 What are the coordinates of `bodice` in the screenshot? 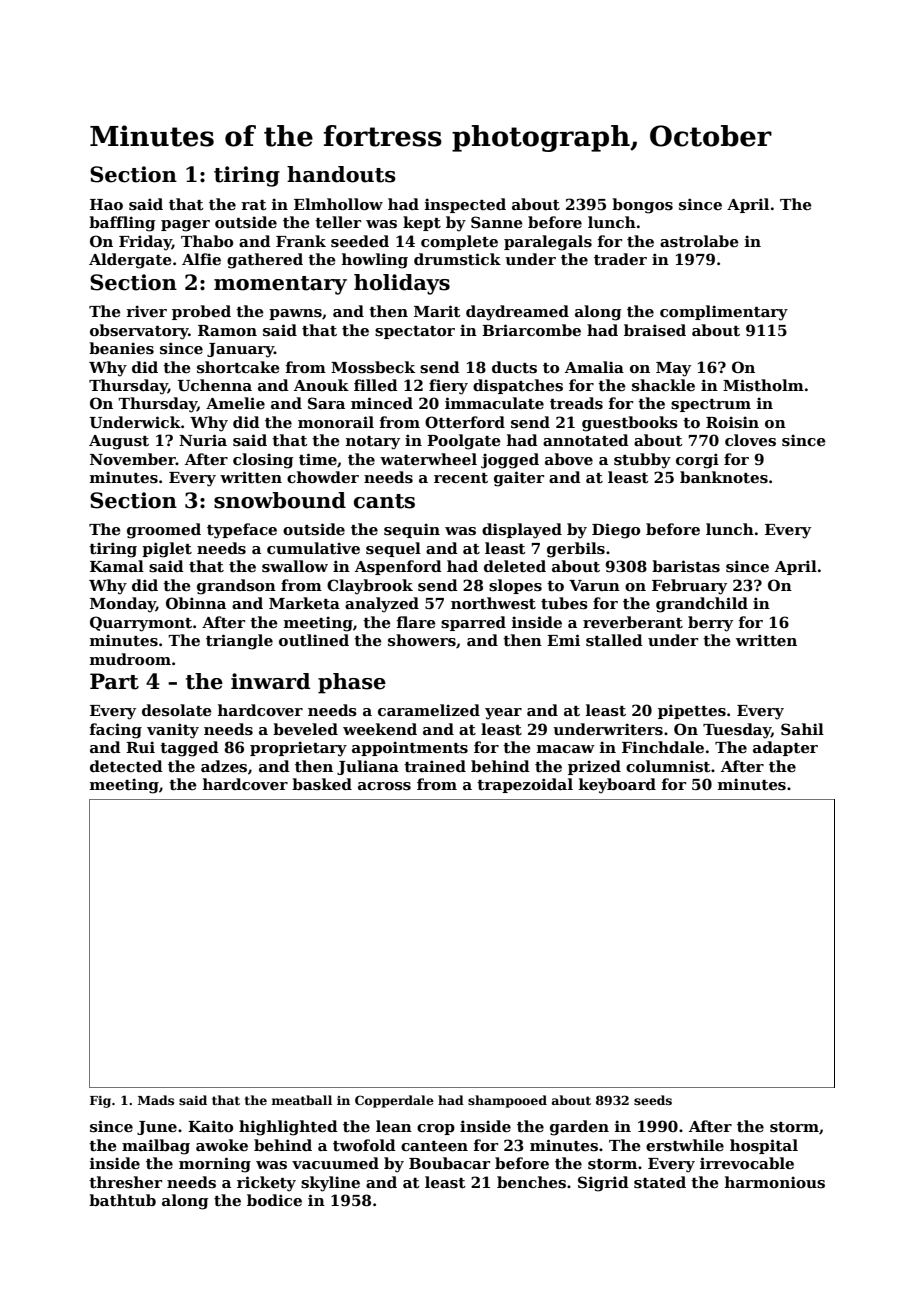 It's located at (274, 1200).
